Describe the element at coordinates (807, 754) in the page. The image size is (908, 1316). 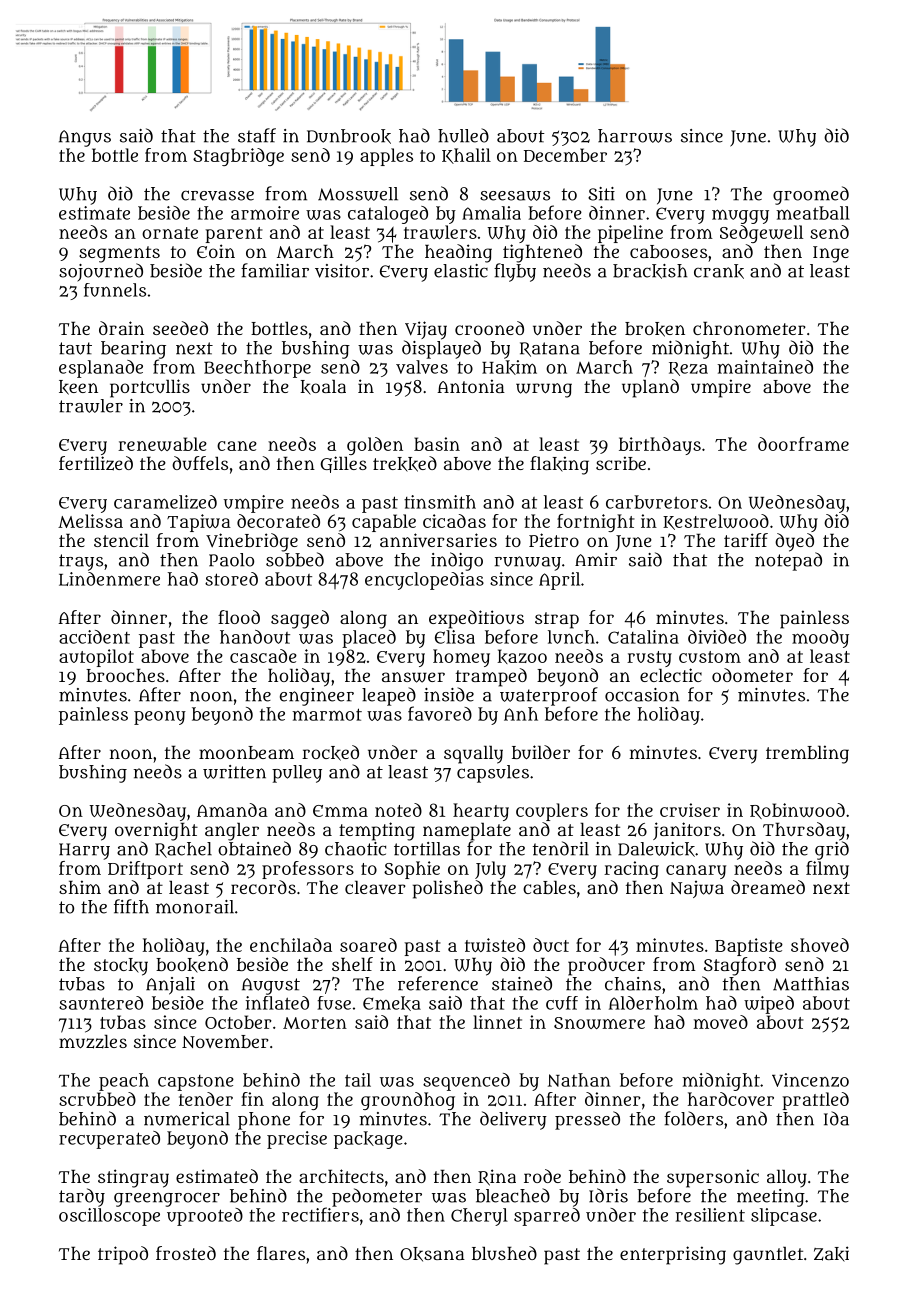
I see `trembling` at that location.
